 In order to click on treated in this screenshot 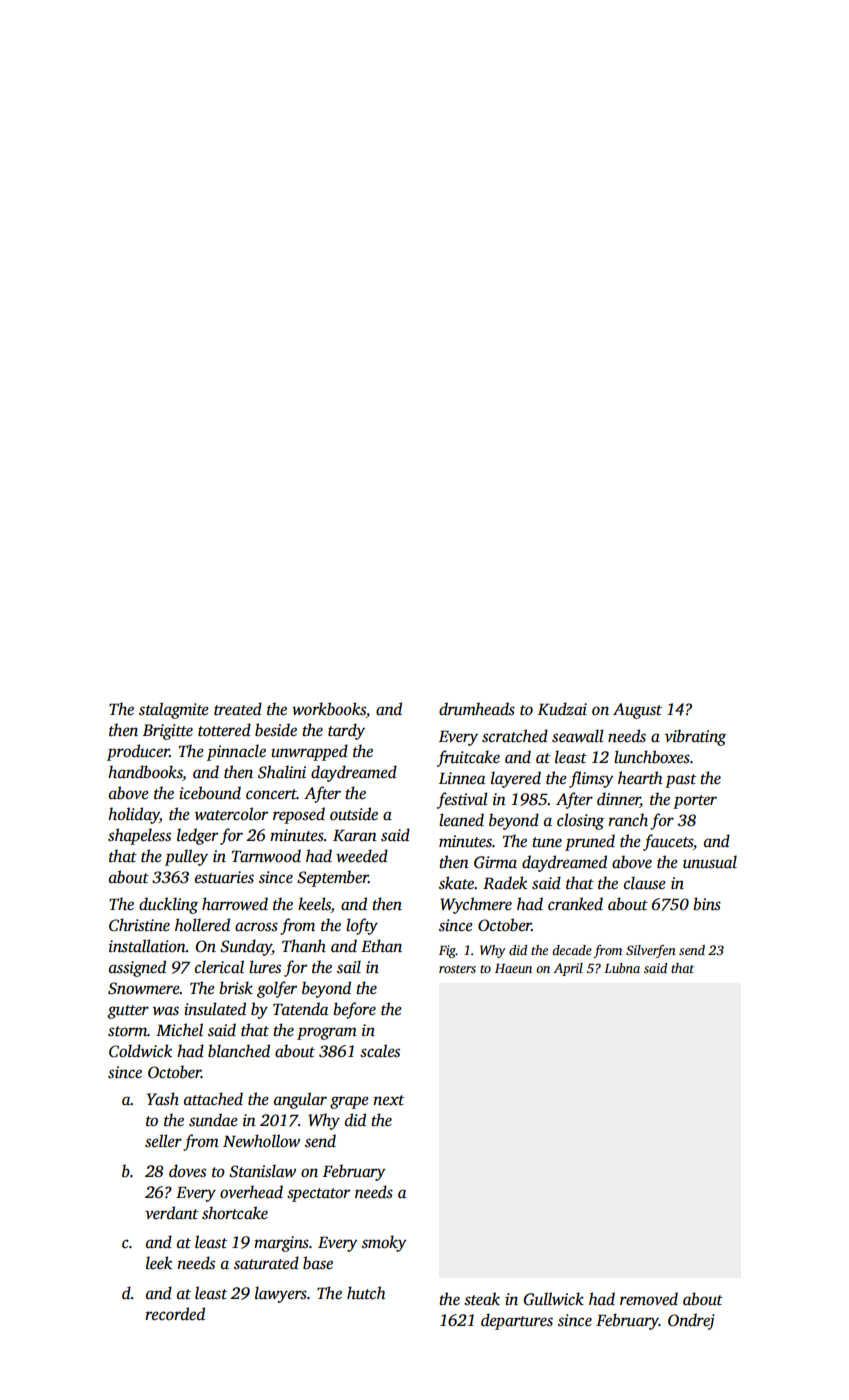, I will do `click(238, 709)`.
